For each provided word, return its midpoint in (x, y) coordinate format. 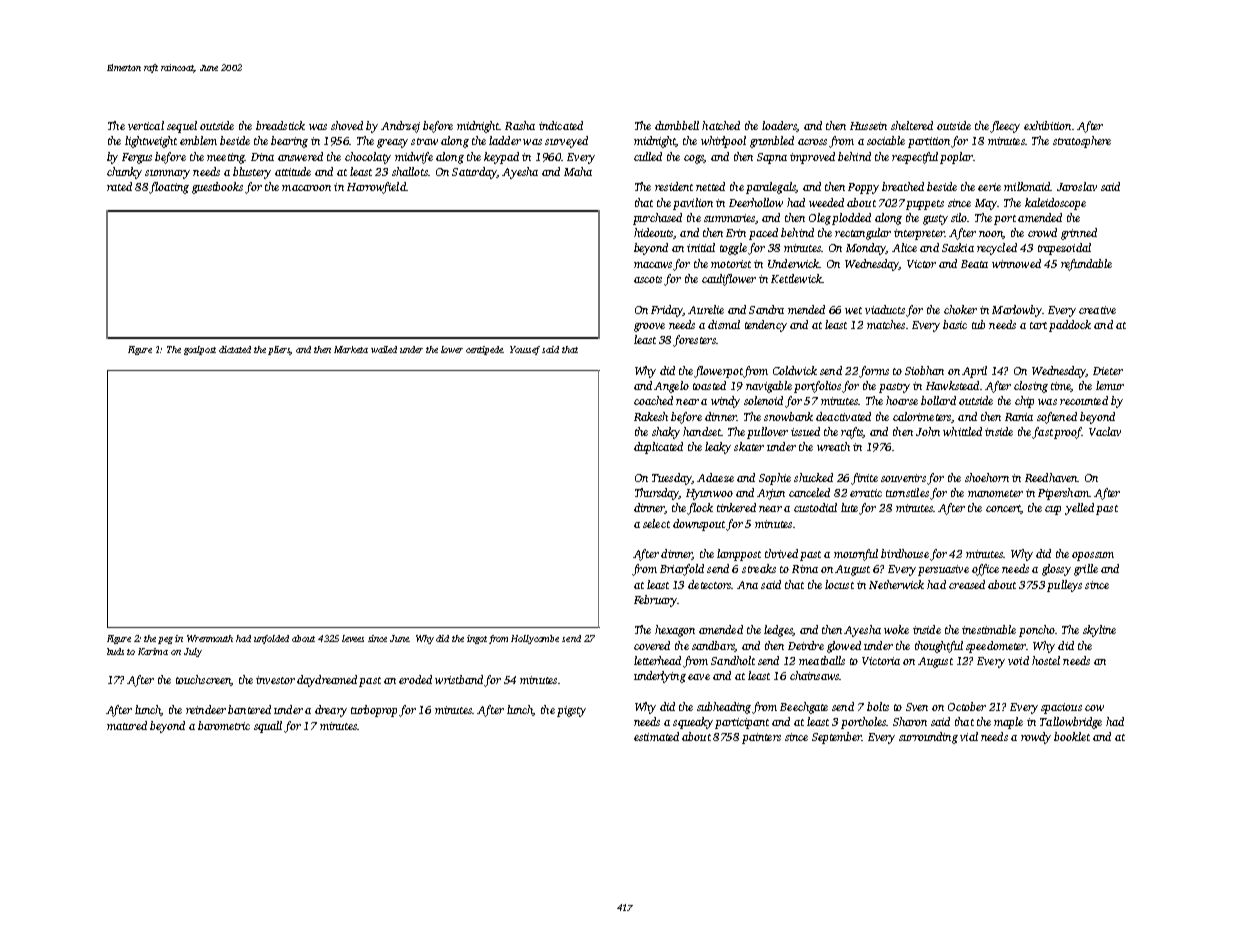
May (986, 204)
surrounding (928, 738)
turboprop (374, 711)
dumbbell (677, 125)
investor (275, 680)
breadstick (280, 125)
